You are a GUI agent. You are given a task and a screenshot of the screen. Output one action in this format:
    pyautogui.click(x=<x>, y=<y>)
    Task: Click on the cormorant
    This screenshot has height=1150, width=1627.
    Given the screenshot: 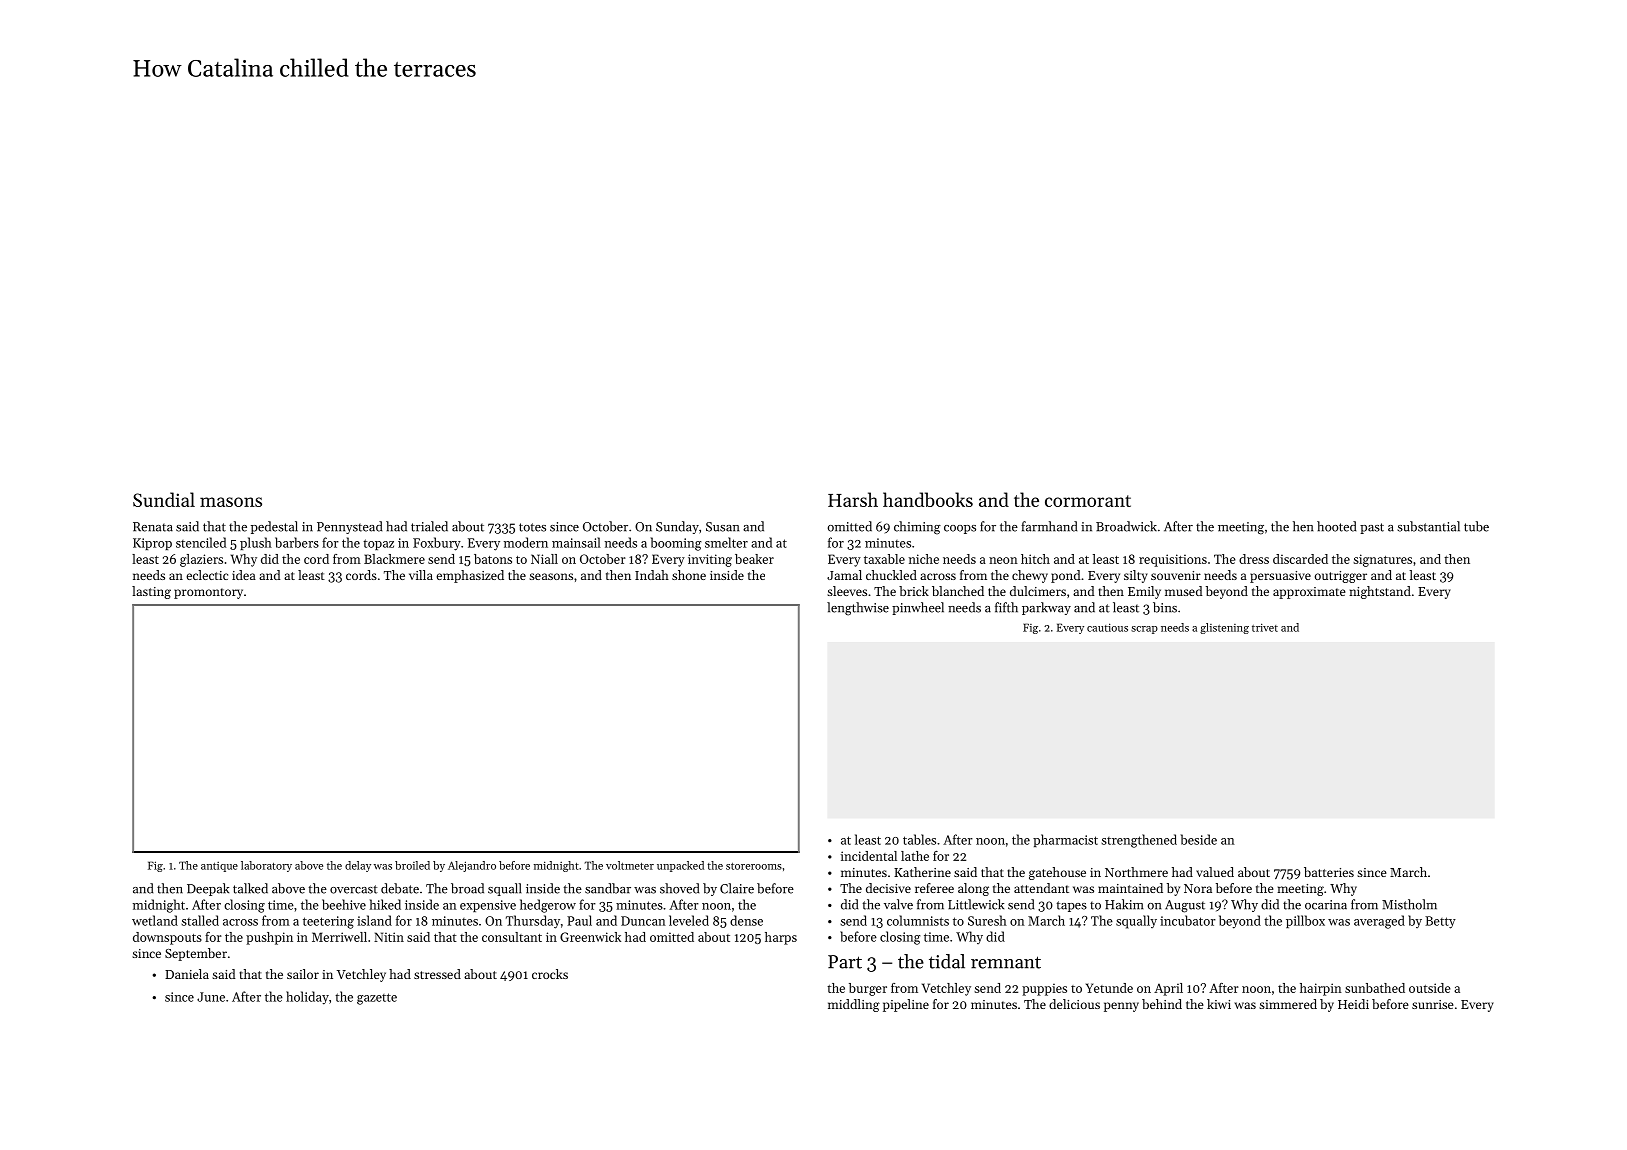 What is the action you would take?
    pyautogui.click(x=1088, y=501)
